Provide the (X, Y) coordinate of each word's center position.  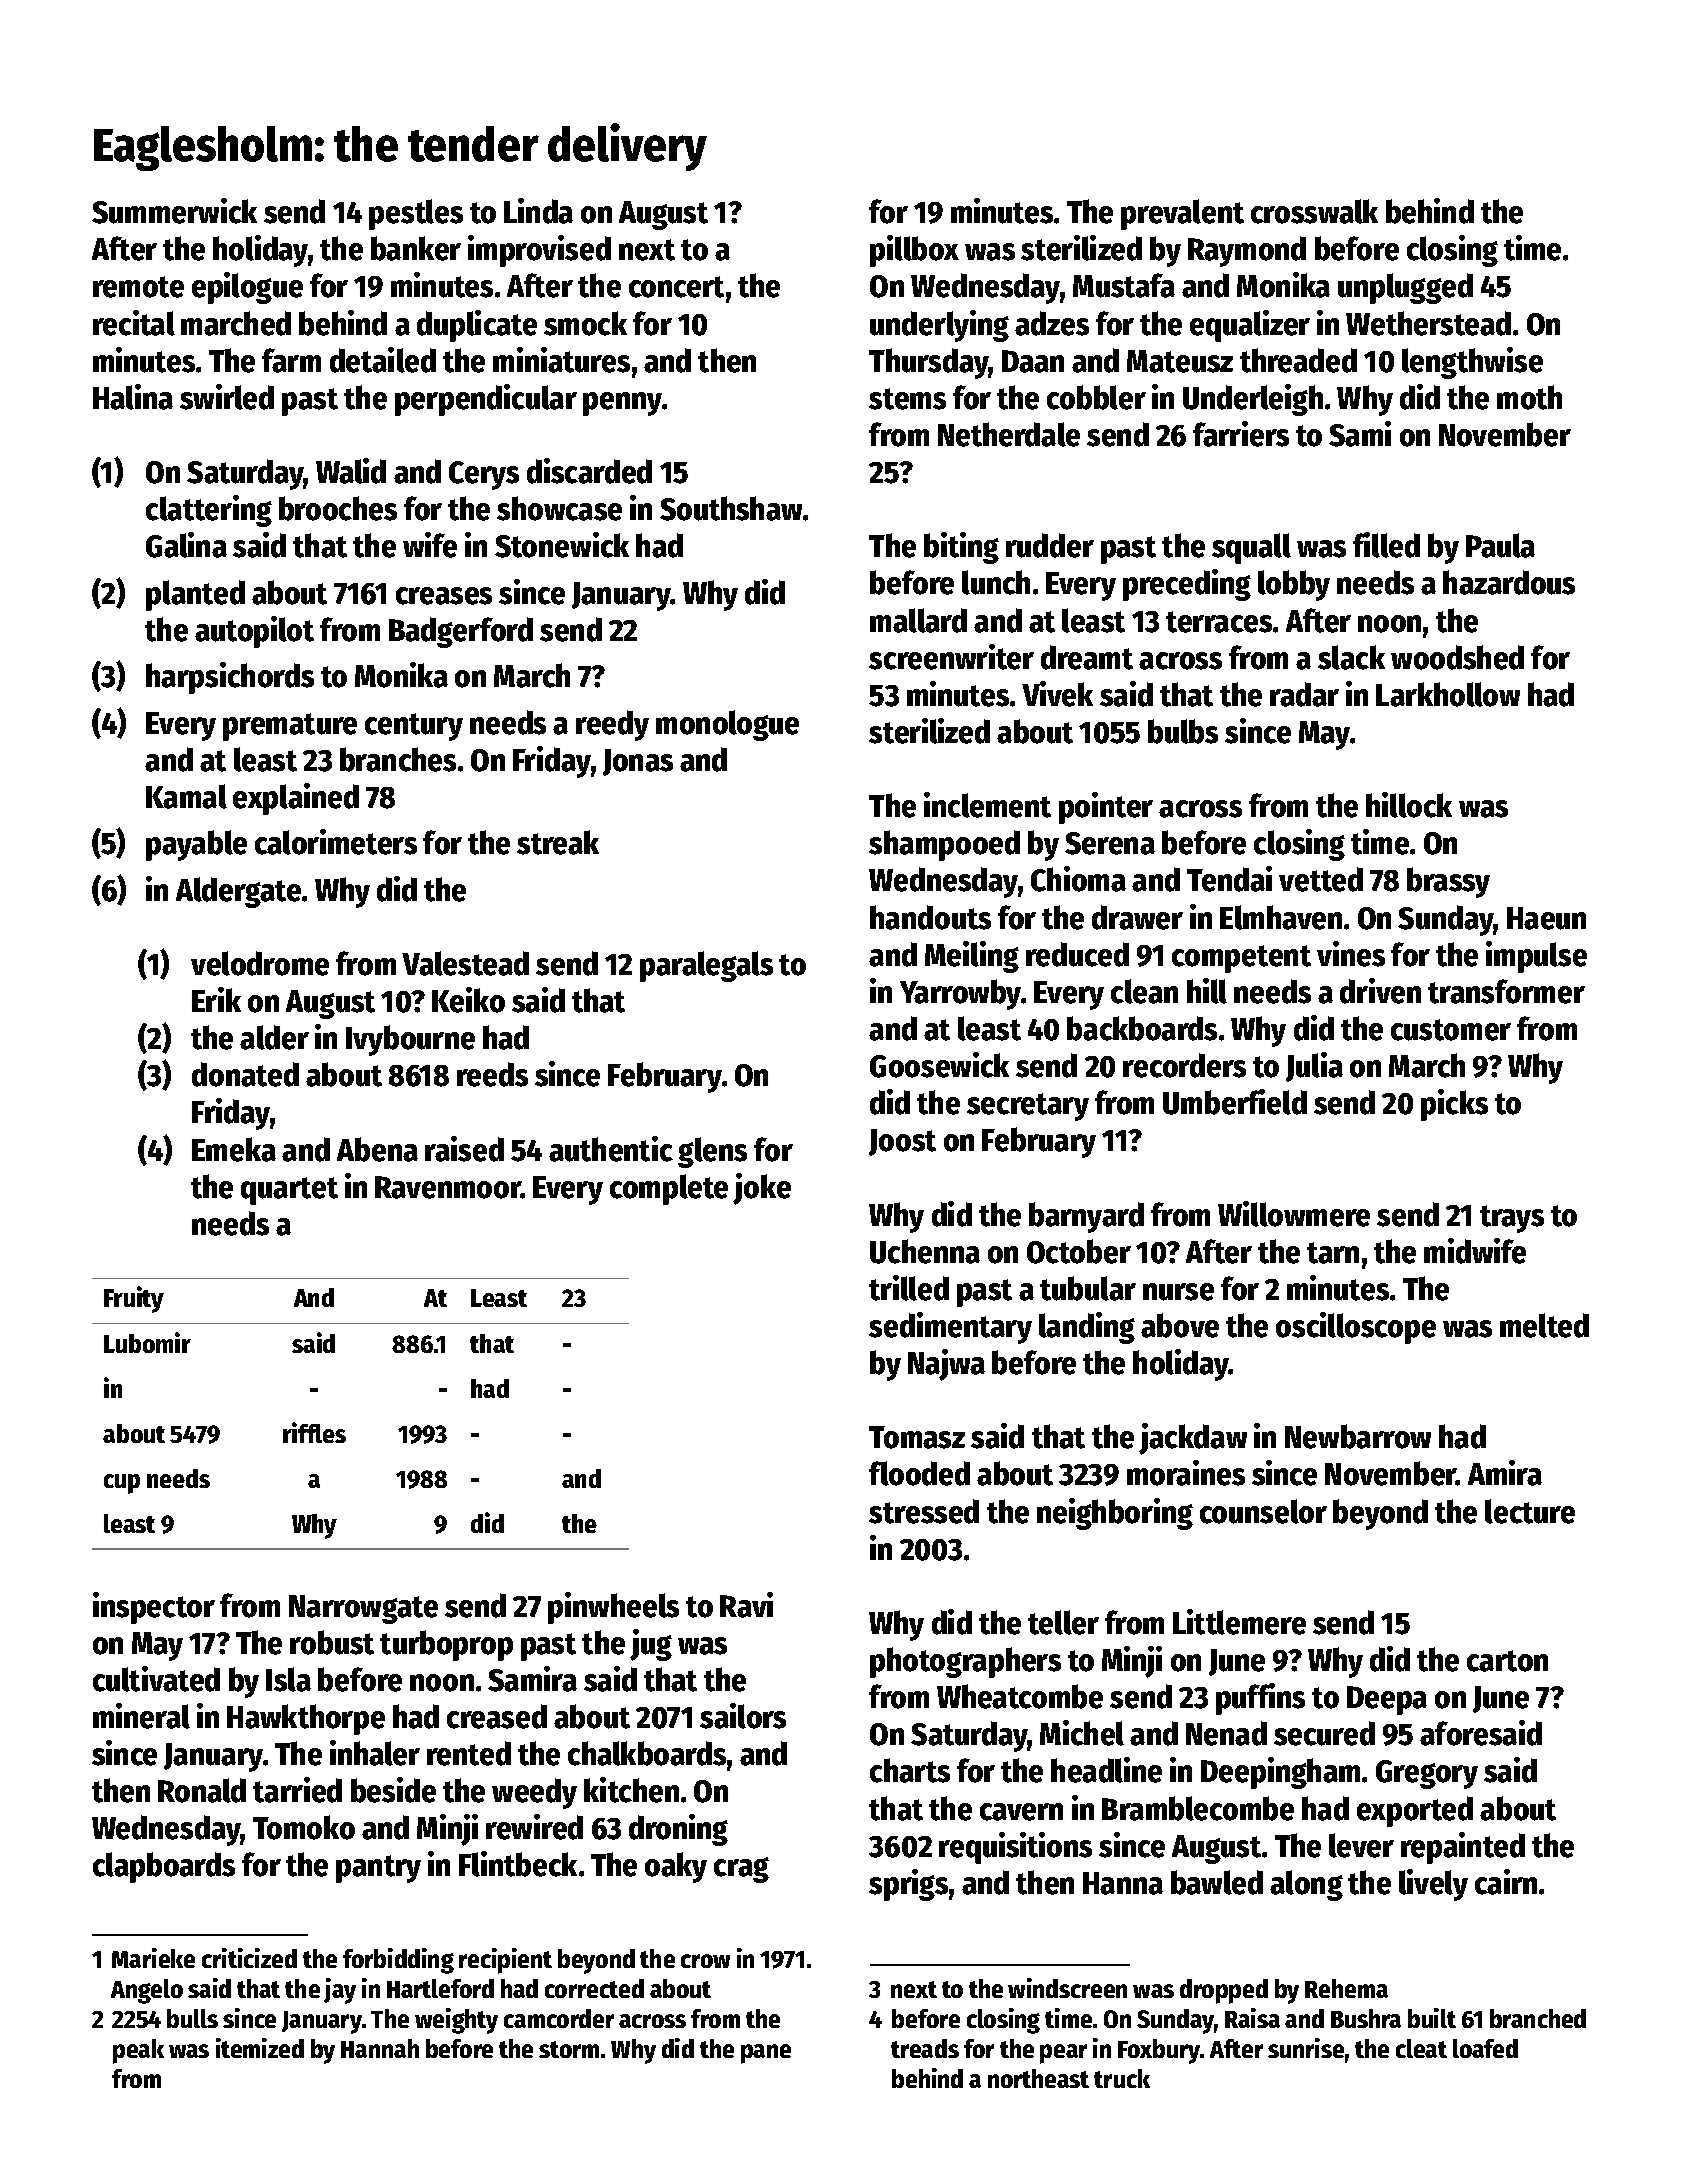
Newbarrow (1358, 1436)
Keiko (468, 1000)
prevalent (1182, 214)
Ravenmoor (448, 1187)
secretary (1028, 1107)
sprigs (908, 1885)
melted (1544, 1325)
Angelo (147, 1991)
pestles (416, 214)
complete (669, 1189)
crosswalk (1314, 211)
